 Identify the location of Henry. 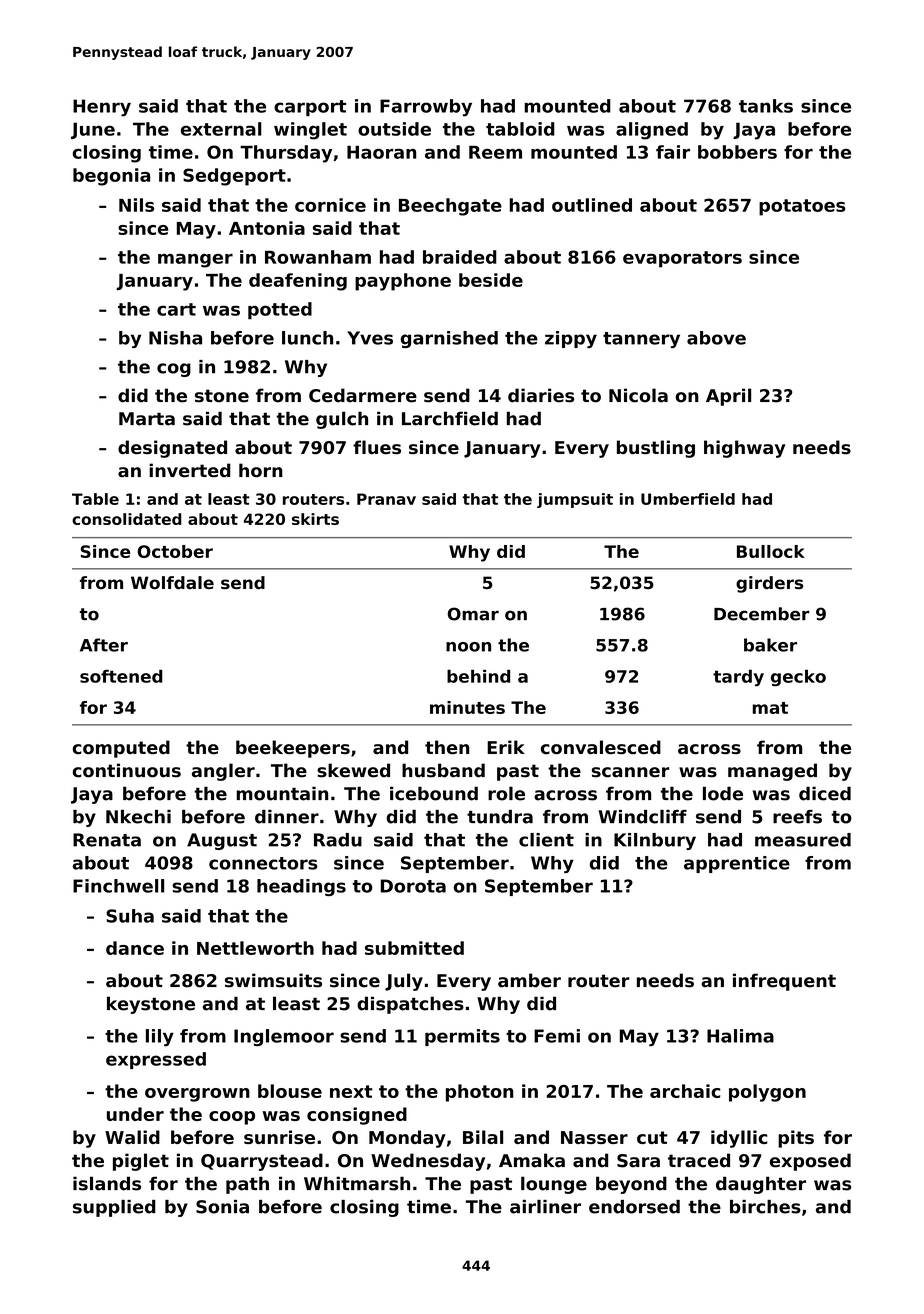
(102, 108).
